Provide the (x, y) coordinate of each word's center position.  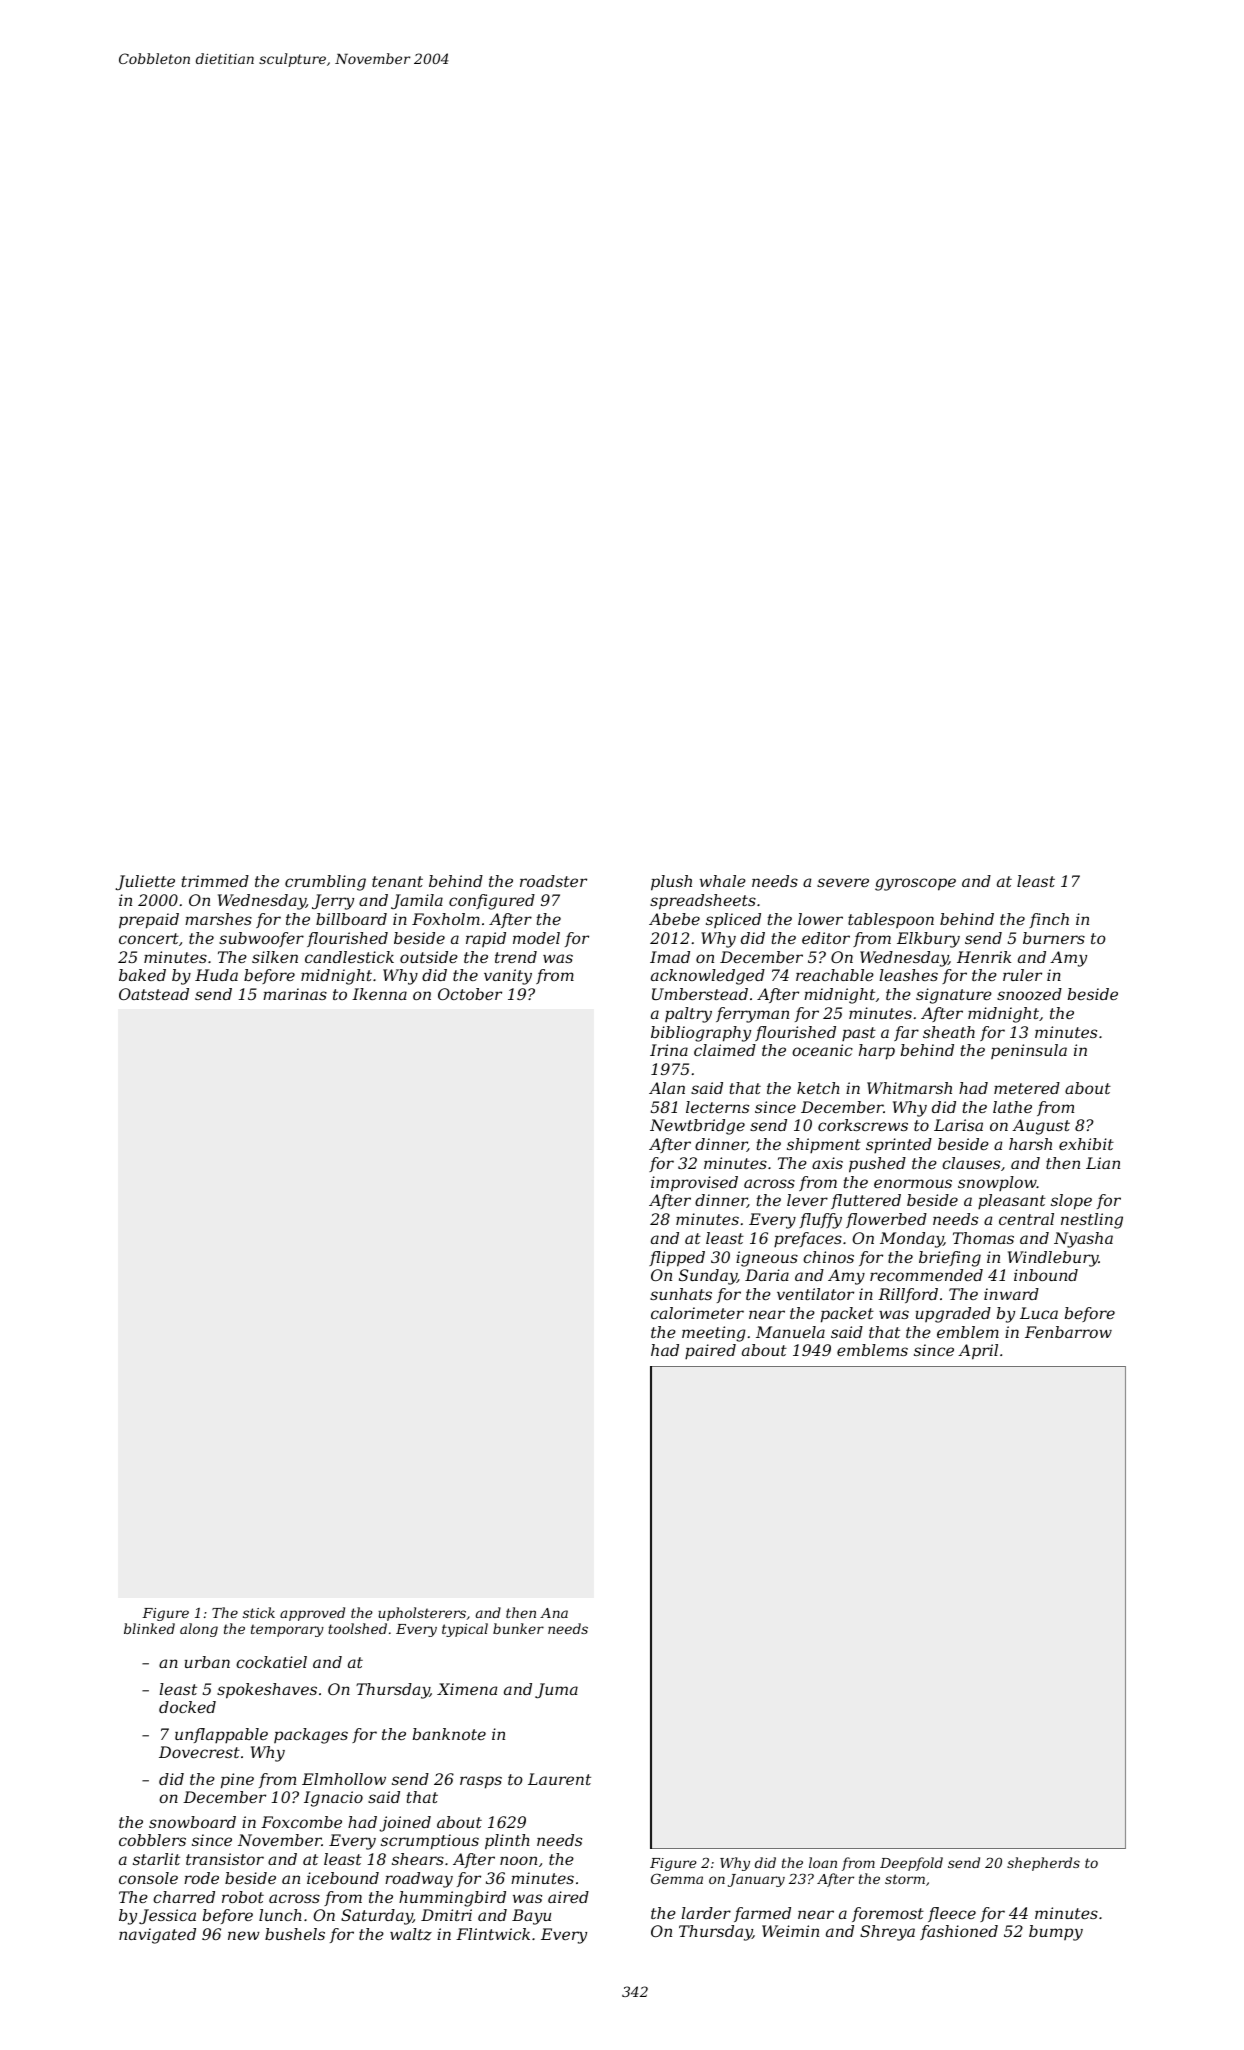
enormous (913, 1183)
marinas (295, 994)
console (148, 1878)
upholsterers (422, 1614)
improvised (694, 1184)
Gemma (677, 1878)
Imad (670, 957)
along (199, 1630)
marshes (218, 919)
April (978, 1352)
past (859, 1034)
